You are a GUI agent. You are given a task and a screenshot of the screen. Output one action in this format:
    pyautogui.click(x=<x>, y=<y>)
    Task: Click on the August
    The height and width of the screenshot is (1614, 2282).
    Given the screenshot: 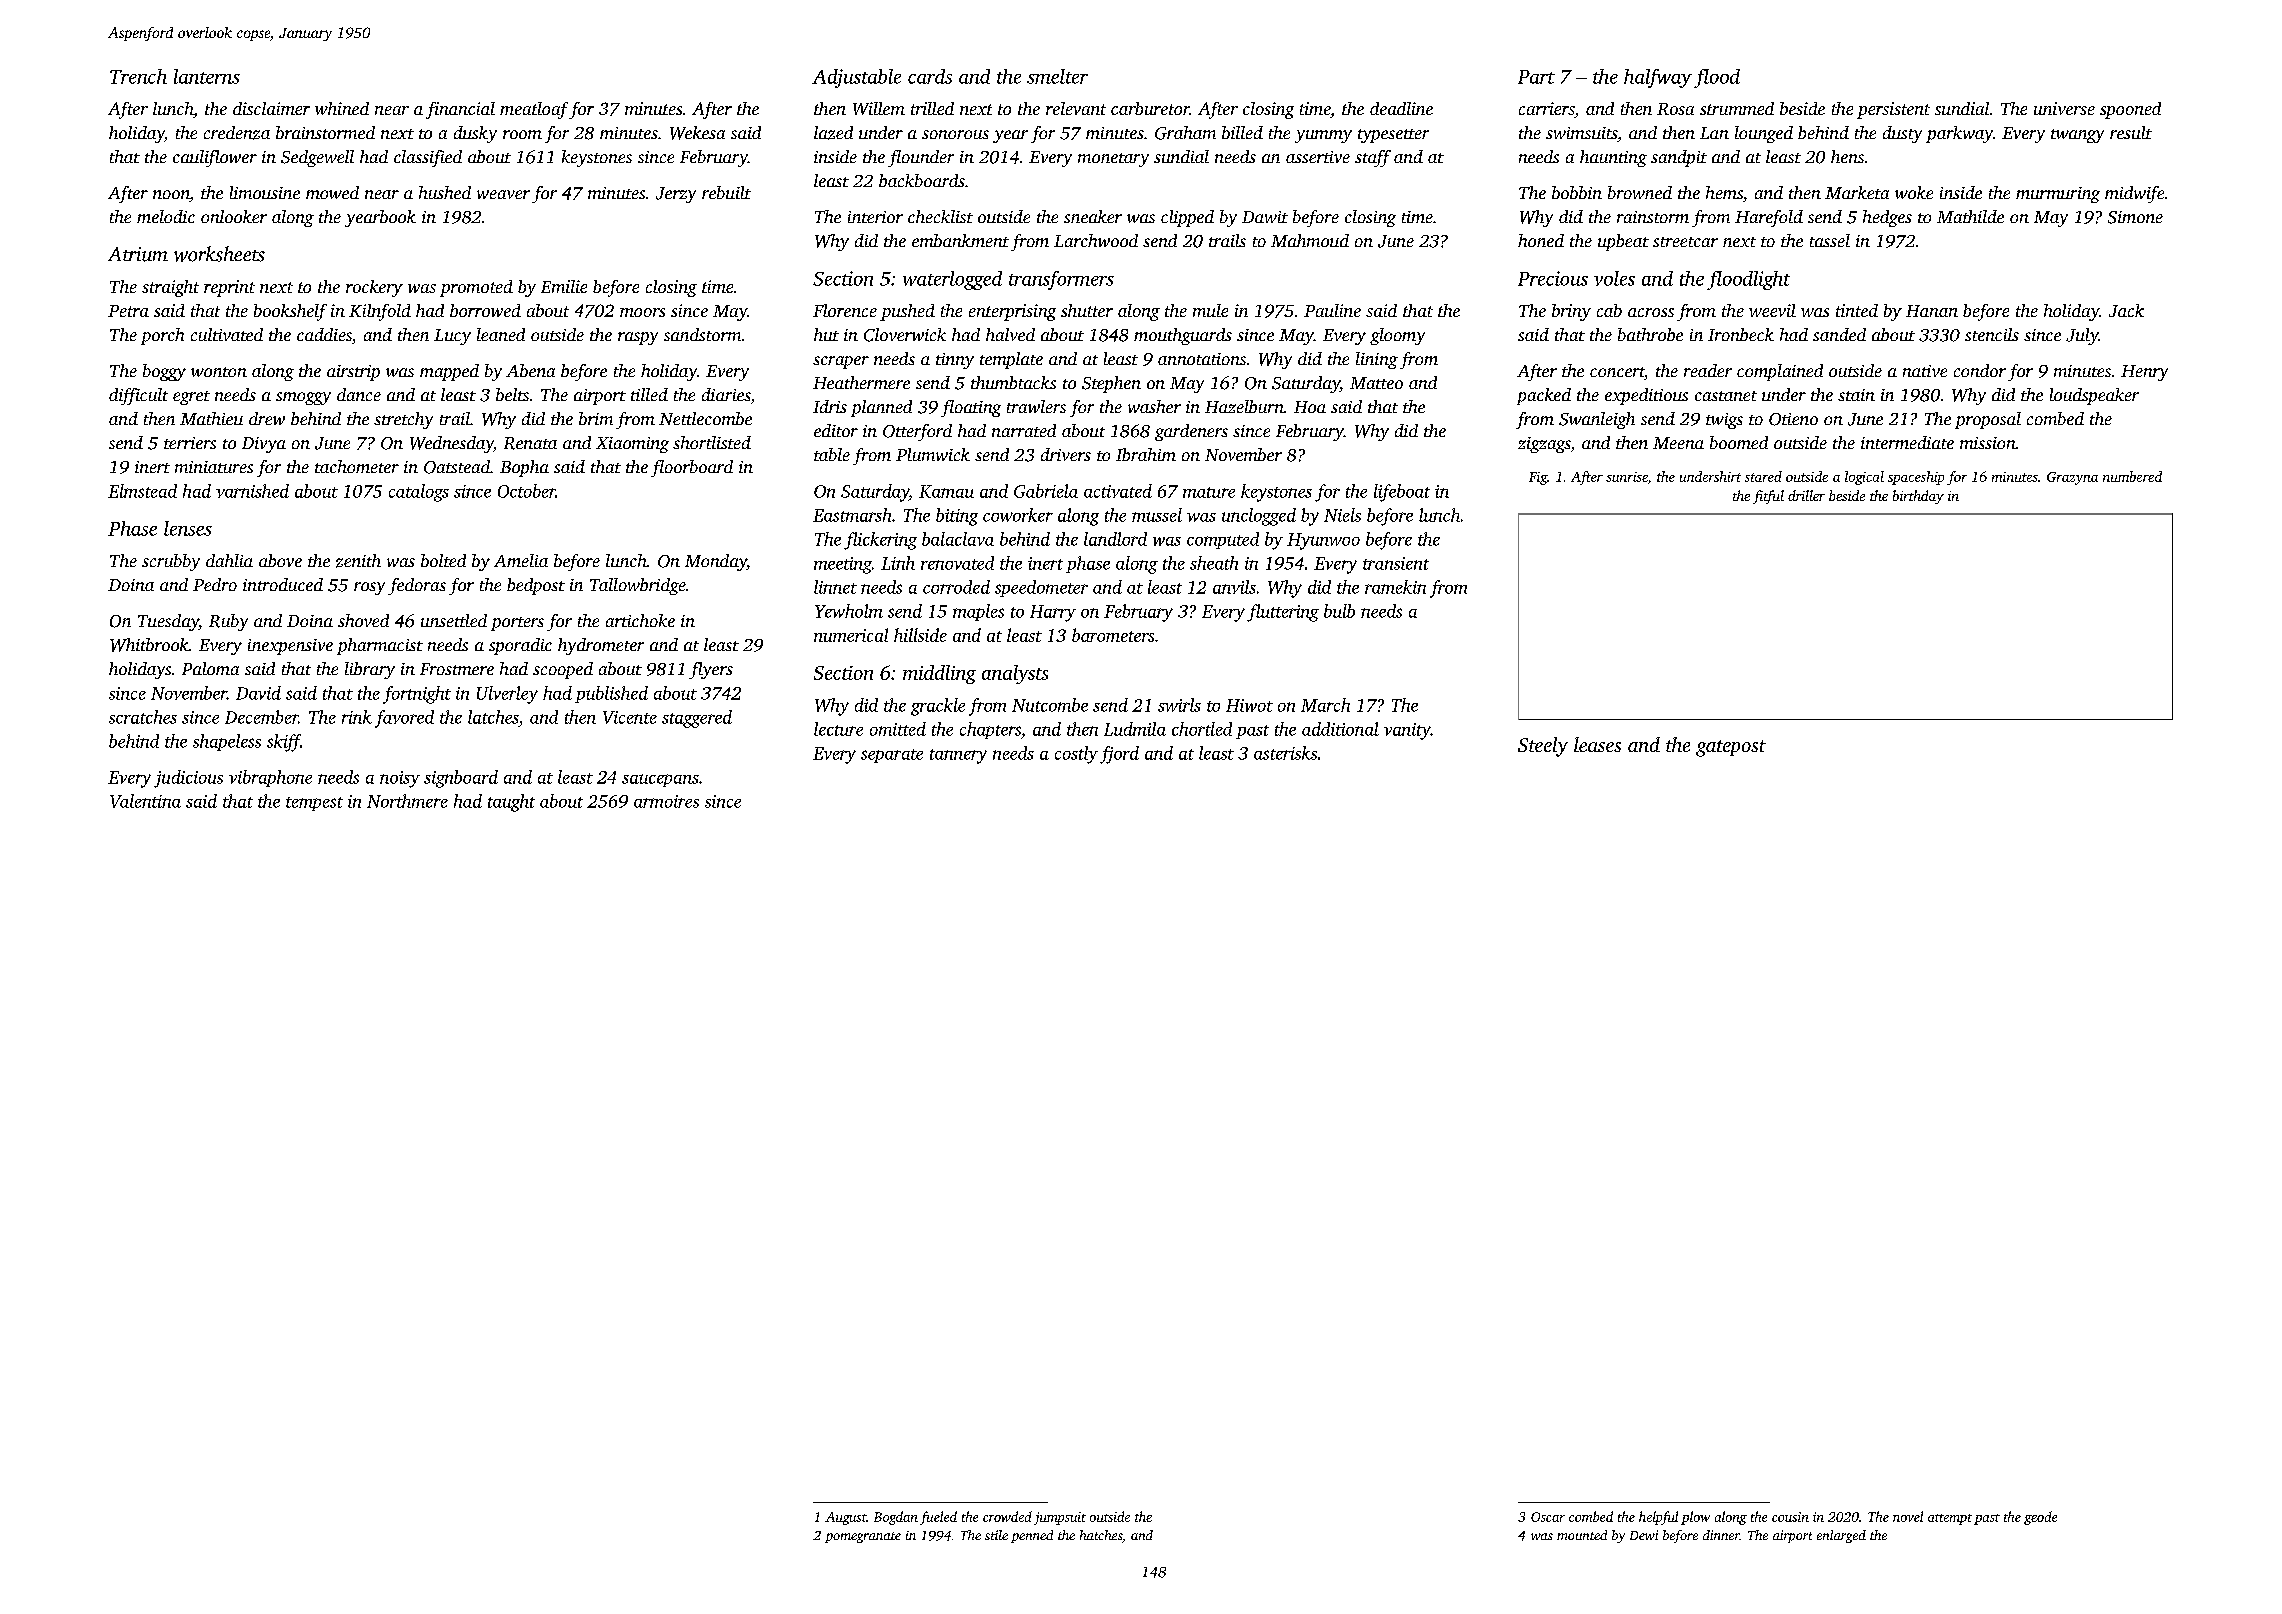 What is the action you would take?
    pyautogui.click(x=845, y=1518)
